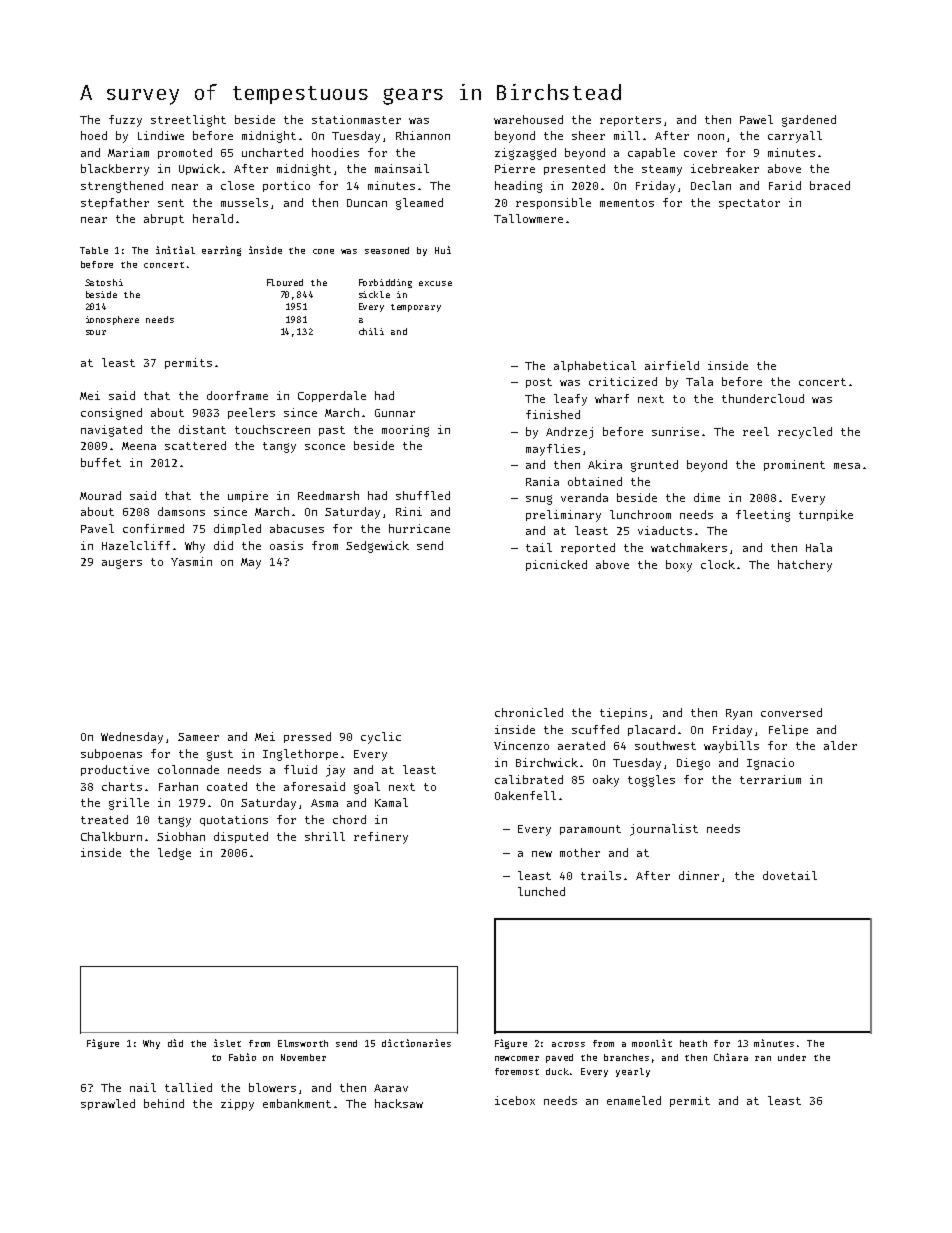 This screenshot has height=1233, width=952. What do you see at coordinates (756, 119) in the screenshot?
I see `Pawel` at bounding box center [756, 119].
